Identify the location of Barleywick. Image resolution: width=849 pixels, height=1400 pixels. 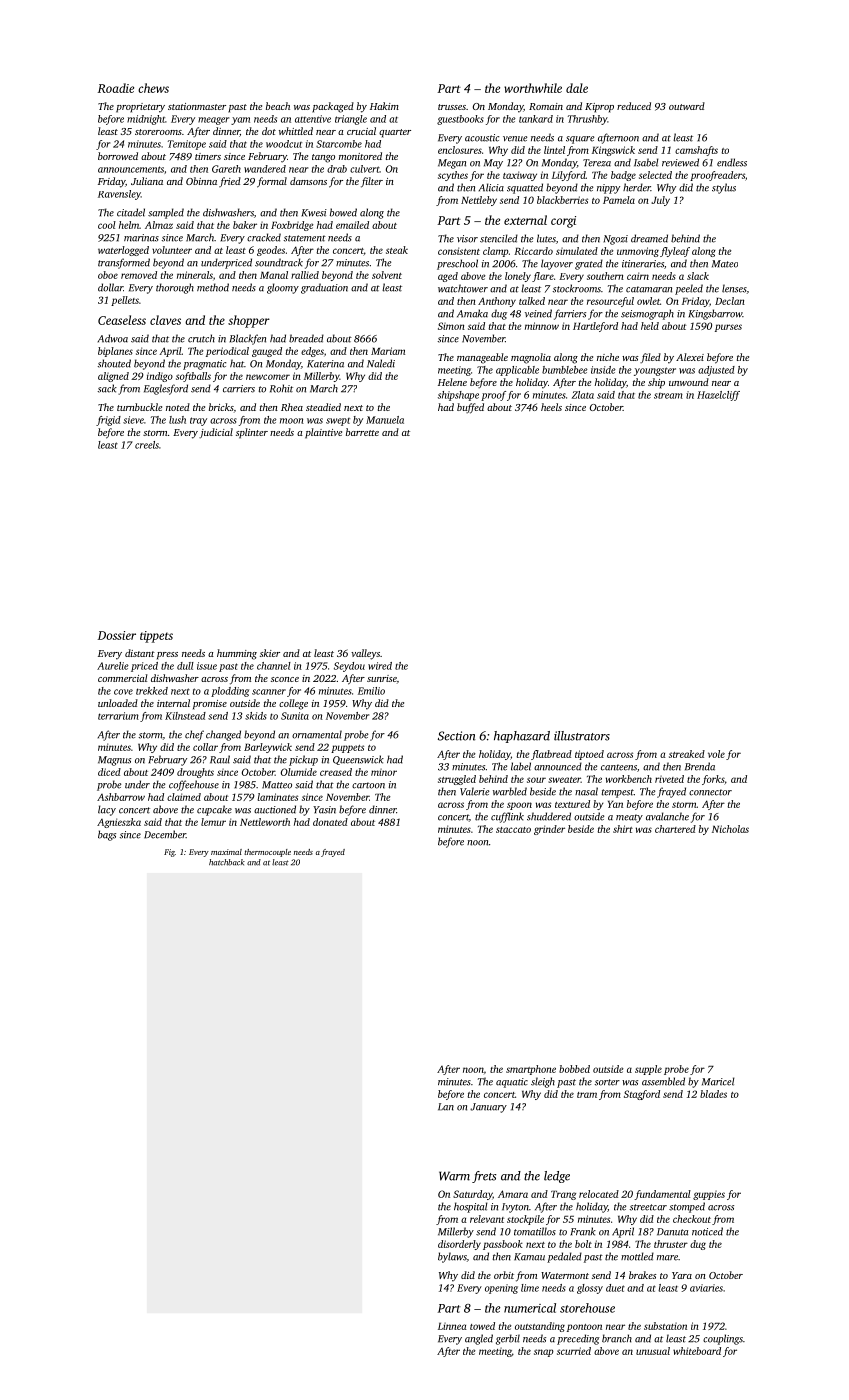
(268, 748).
